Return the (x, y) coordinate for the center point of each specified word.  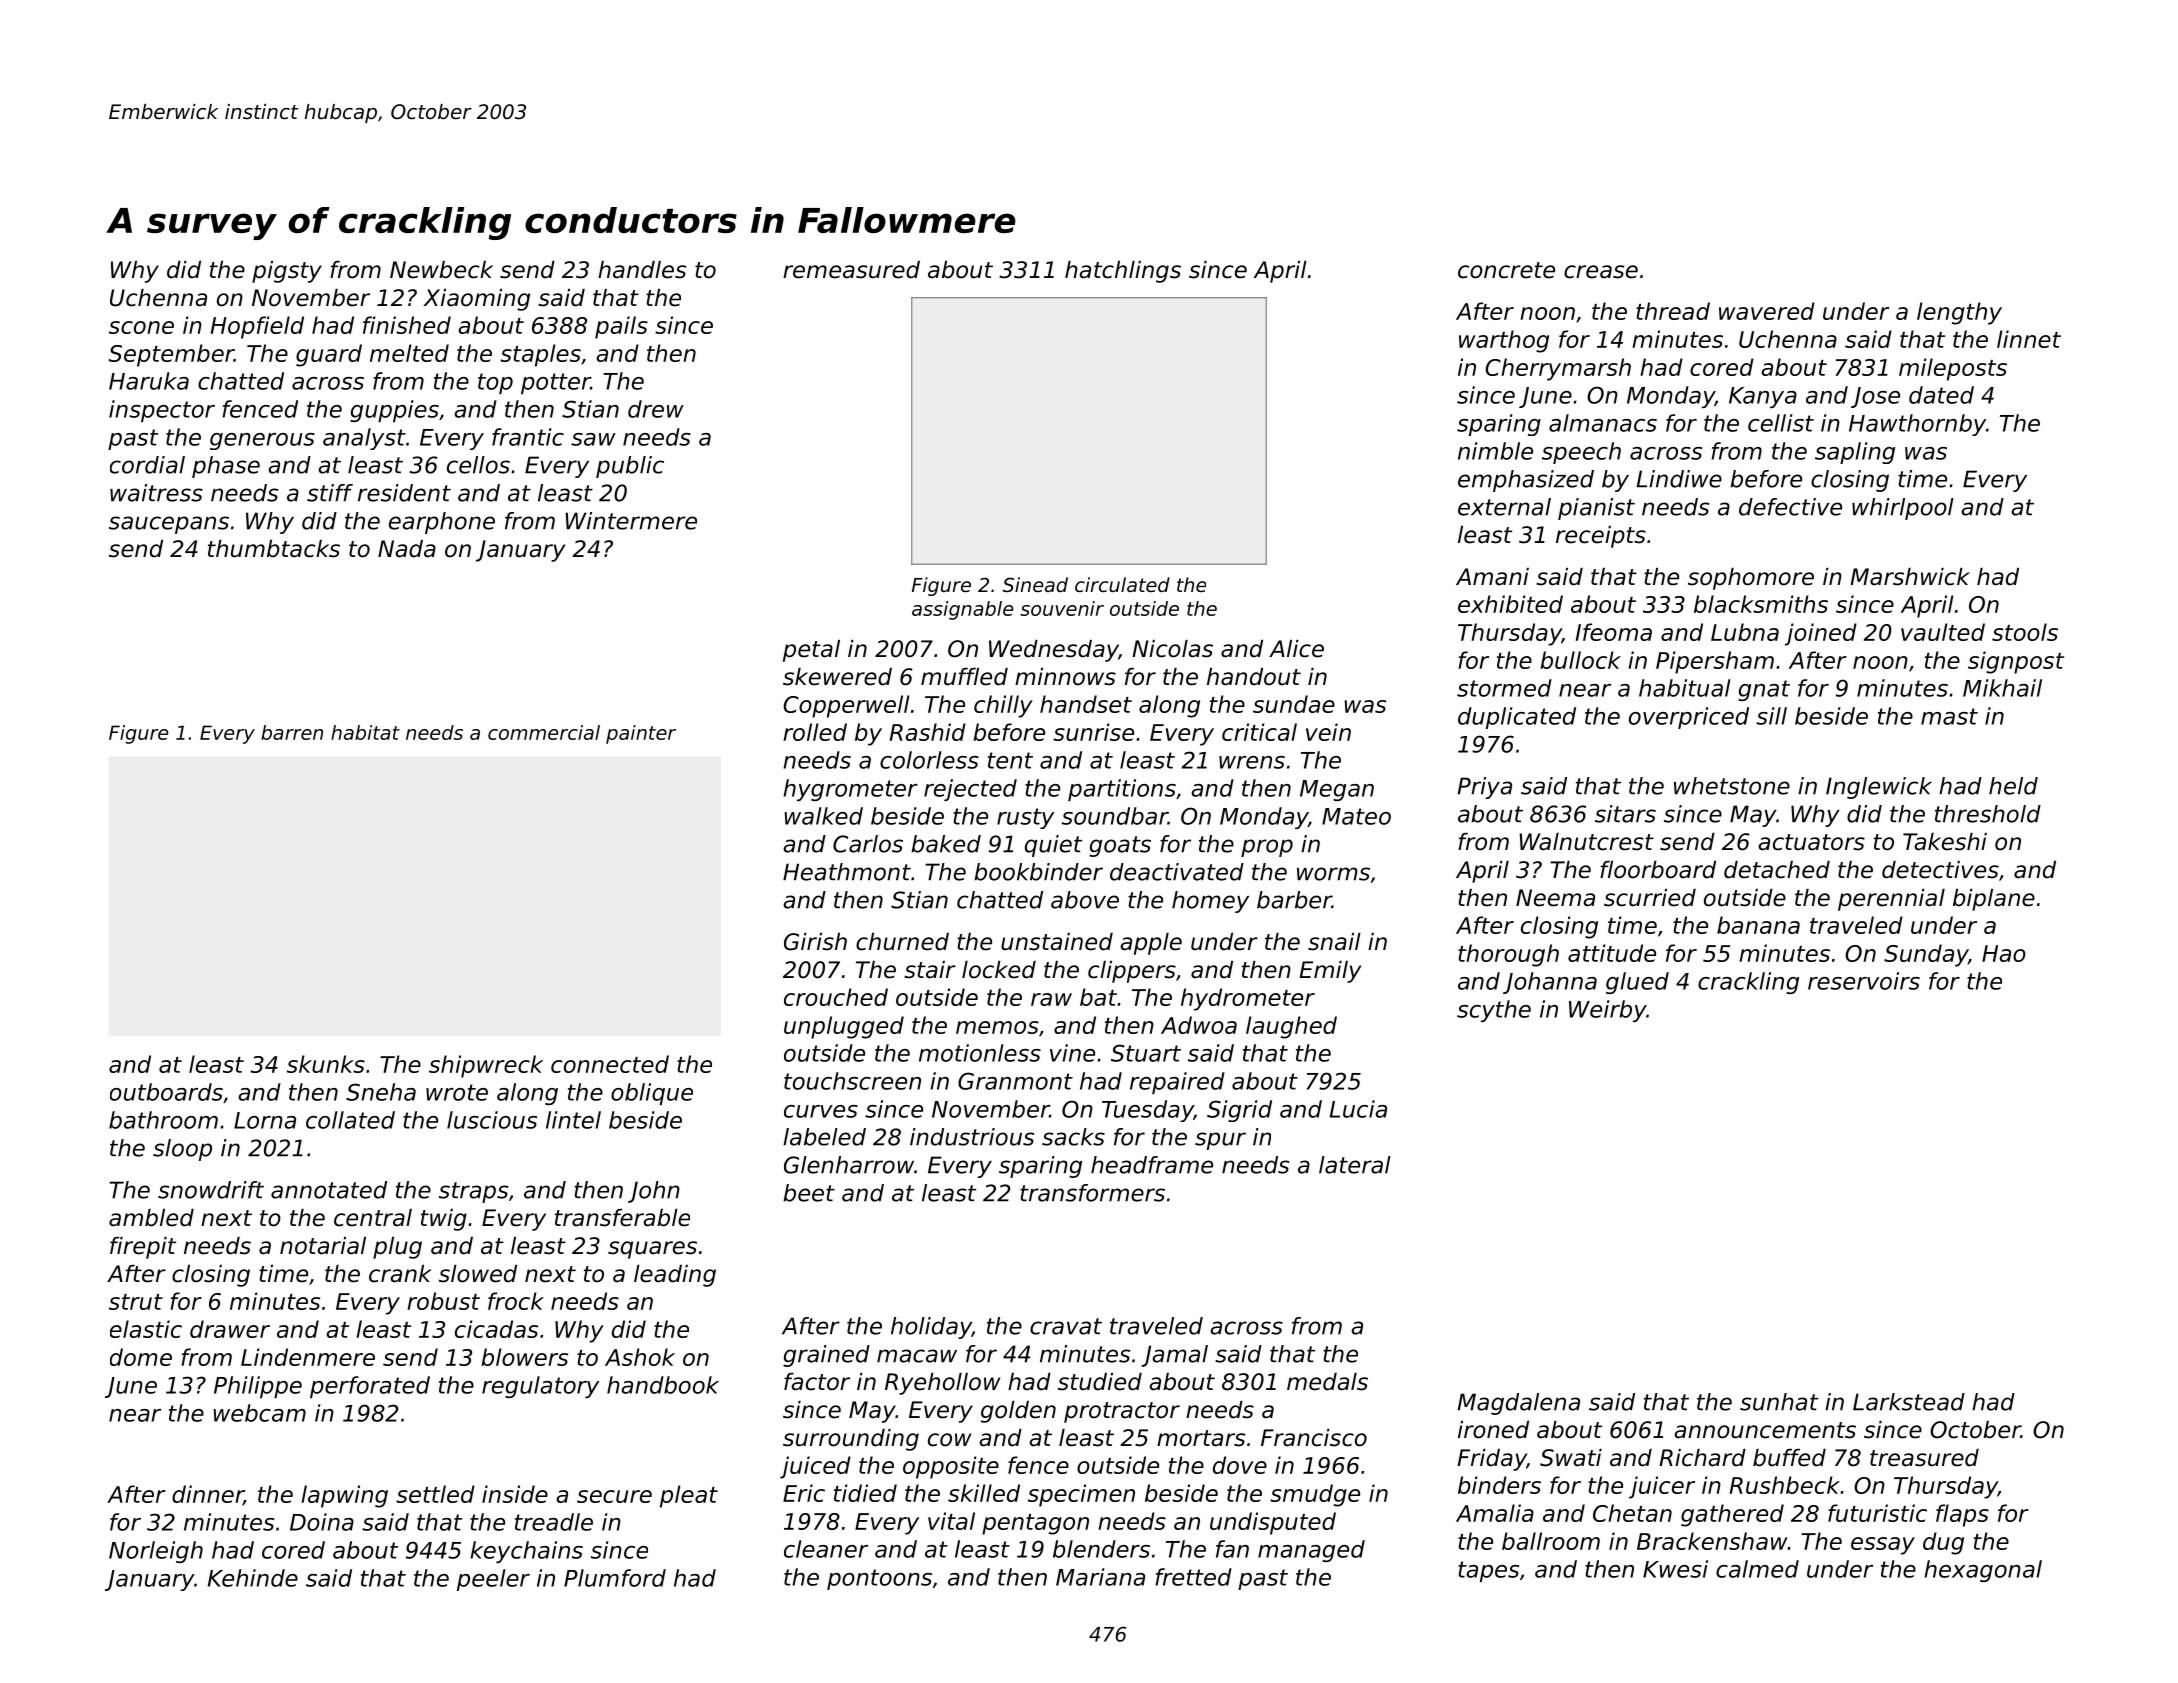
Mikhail (2002, 688)
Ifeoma (1614, 632)
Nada (407, 549)
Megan (1337, 790)
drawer (230, 1329)
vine (1072, 1053)
